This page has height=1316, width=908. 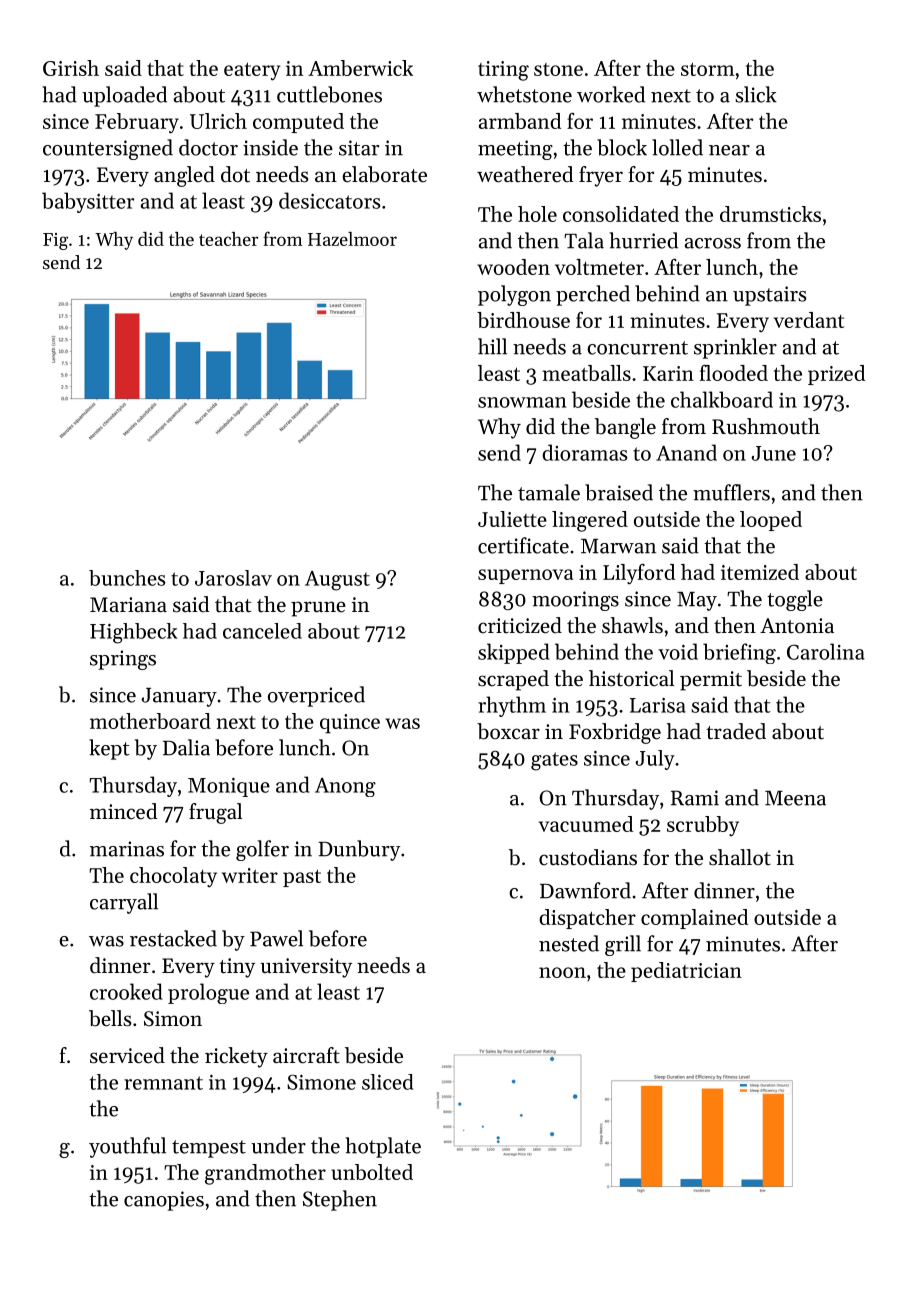 What do you see at coordinates (127, 578) in the page?
I see `bunches` at bounding box center [127, 578].
